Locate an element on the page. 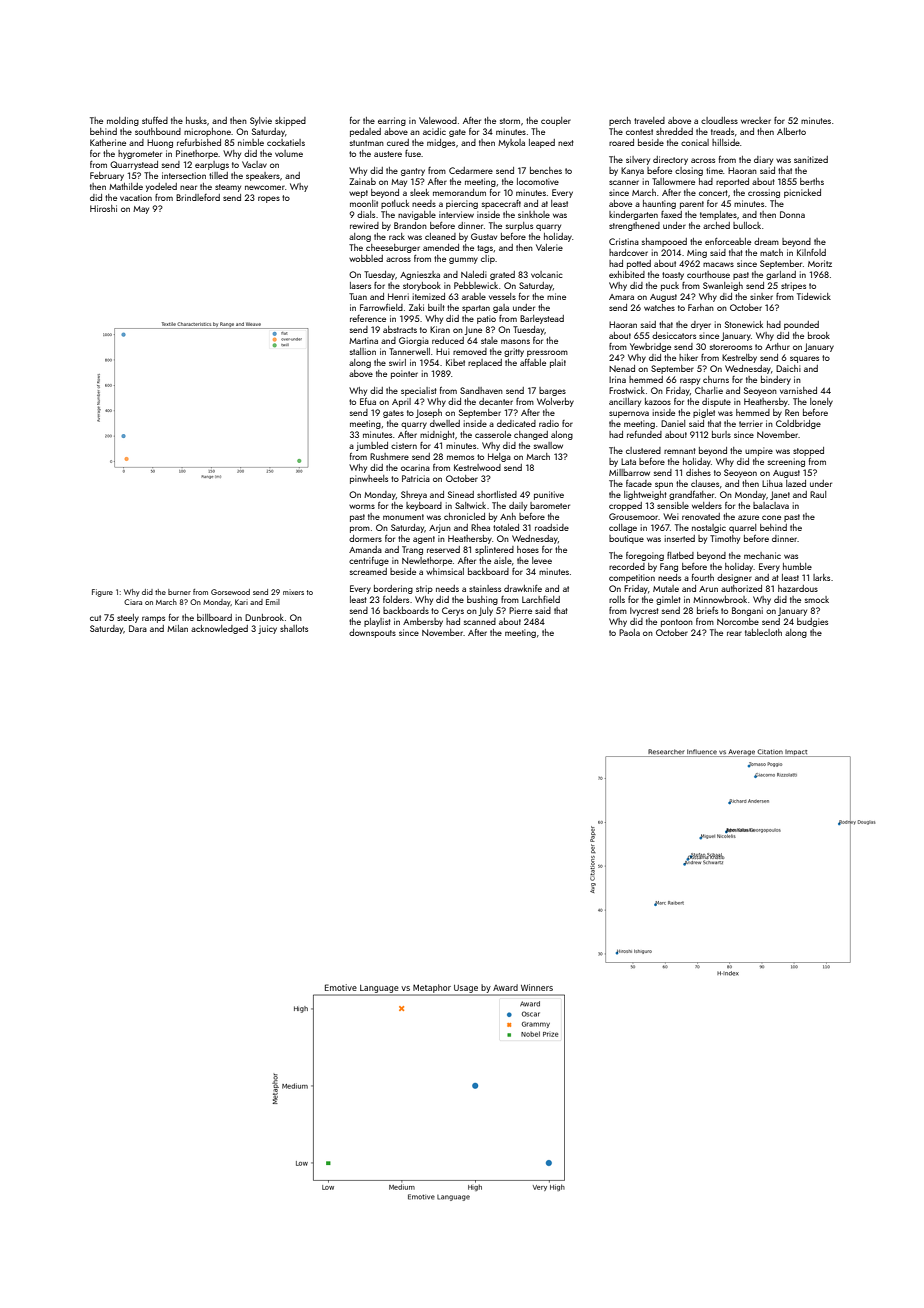 The image size is (924, 1308). midnight is located at coordinates (437, 435).
